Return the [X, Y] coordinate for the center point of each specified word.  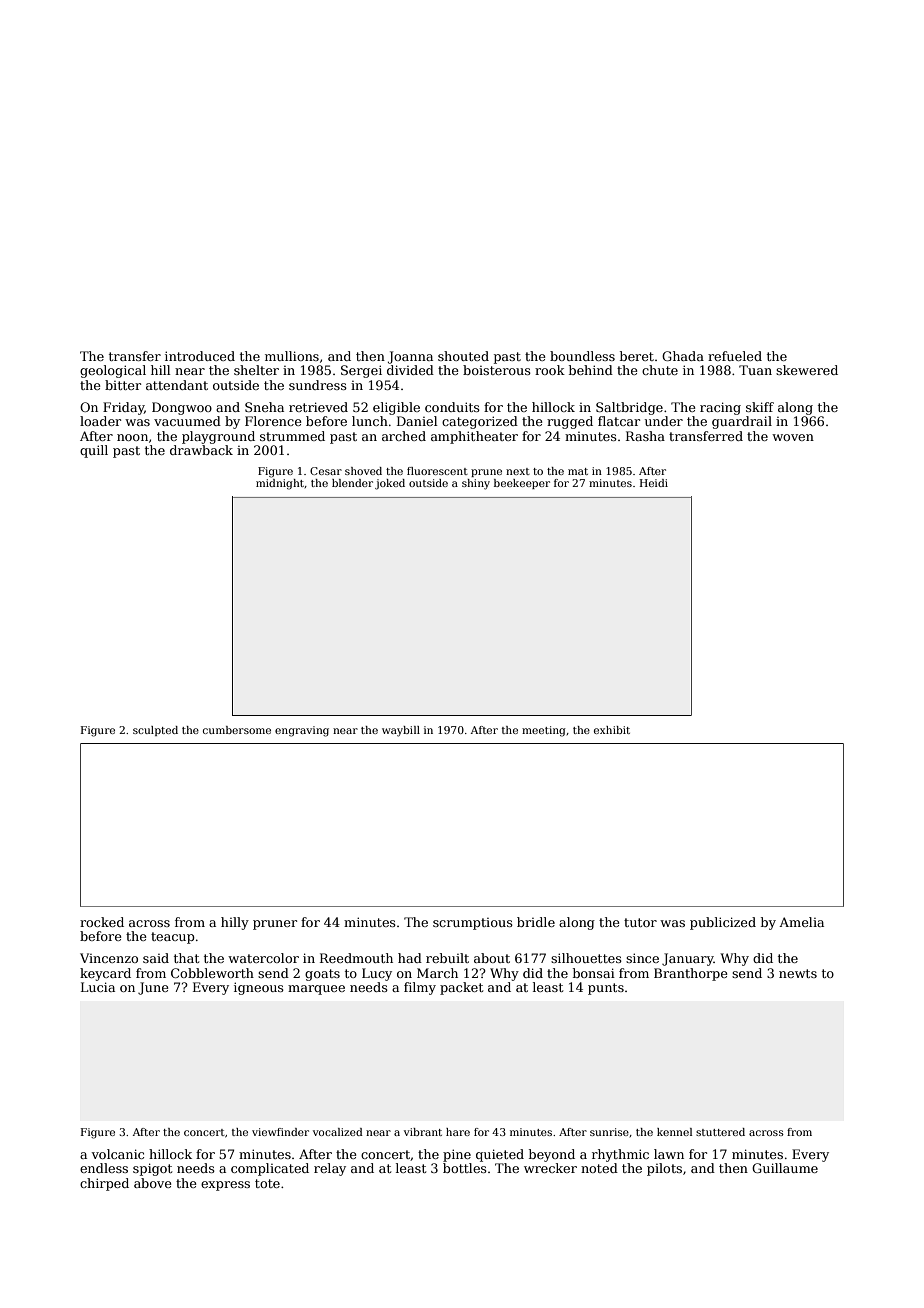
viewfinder [280, 1132]
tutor [640, 922]
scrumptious [473, 924]
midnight [280, 484]
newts [798, 973]
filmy [420, 988]
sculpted [155, 731]
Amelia [801, 922]
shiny [476, 484]
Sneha [264, 407]
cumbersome [237, 730]
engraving [302, 731]
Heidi [654, 483]
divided [410, 370]
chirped [104, 1184]
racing [720, 408]
